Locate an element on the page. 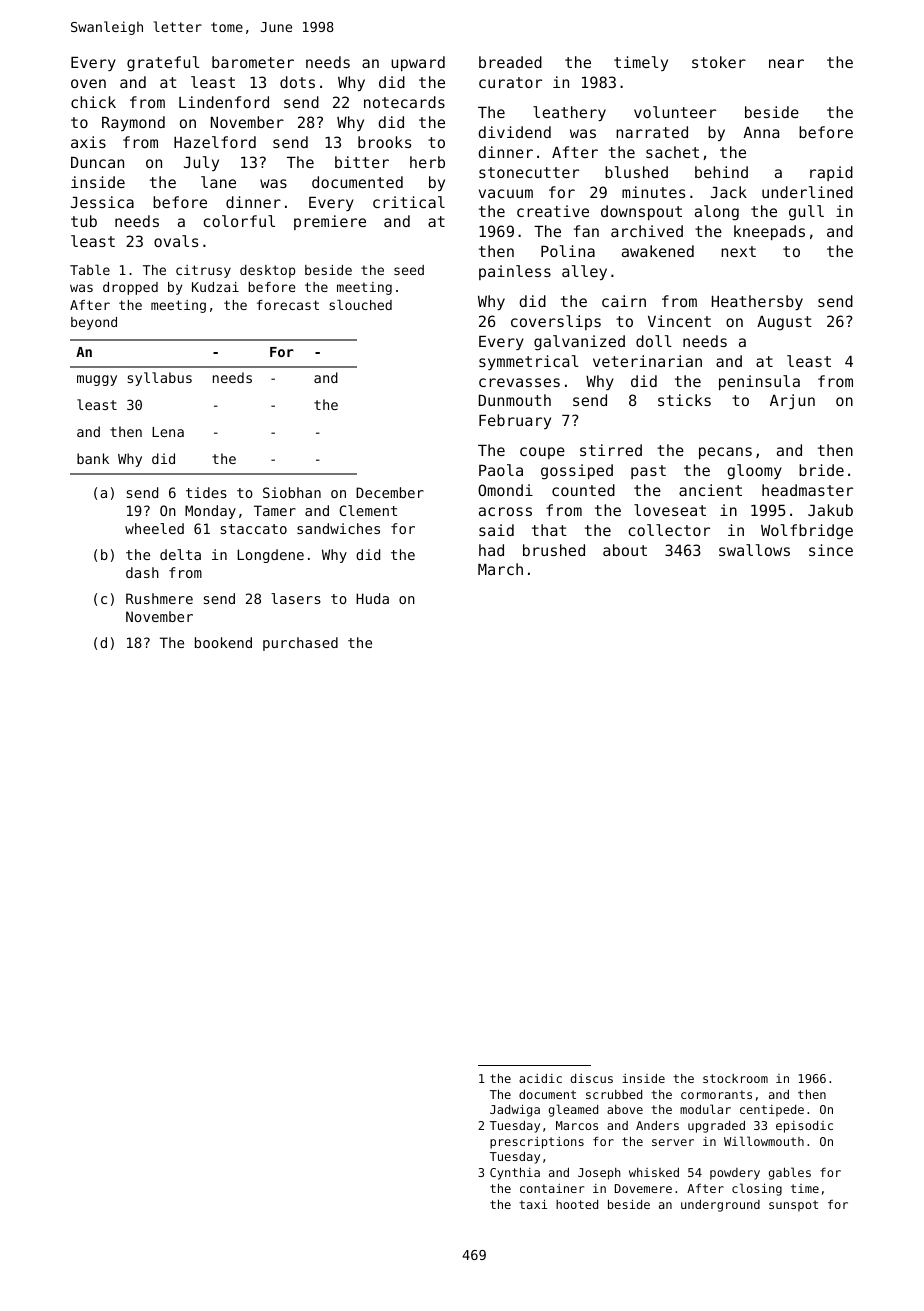 The height and width of the page is (1311, 924). Cynthia is located at coordinates (515, 1173).
